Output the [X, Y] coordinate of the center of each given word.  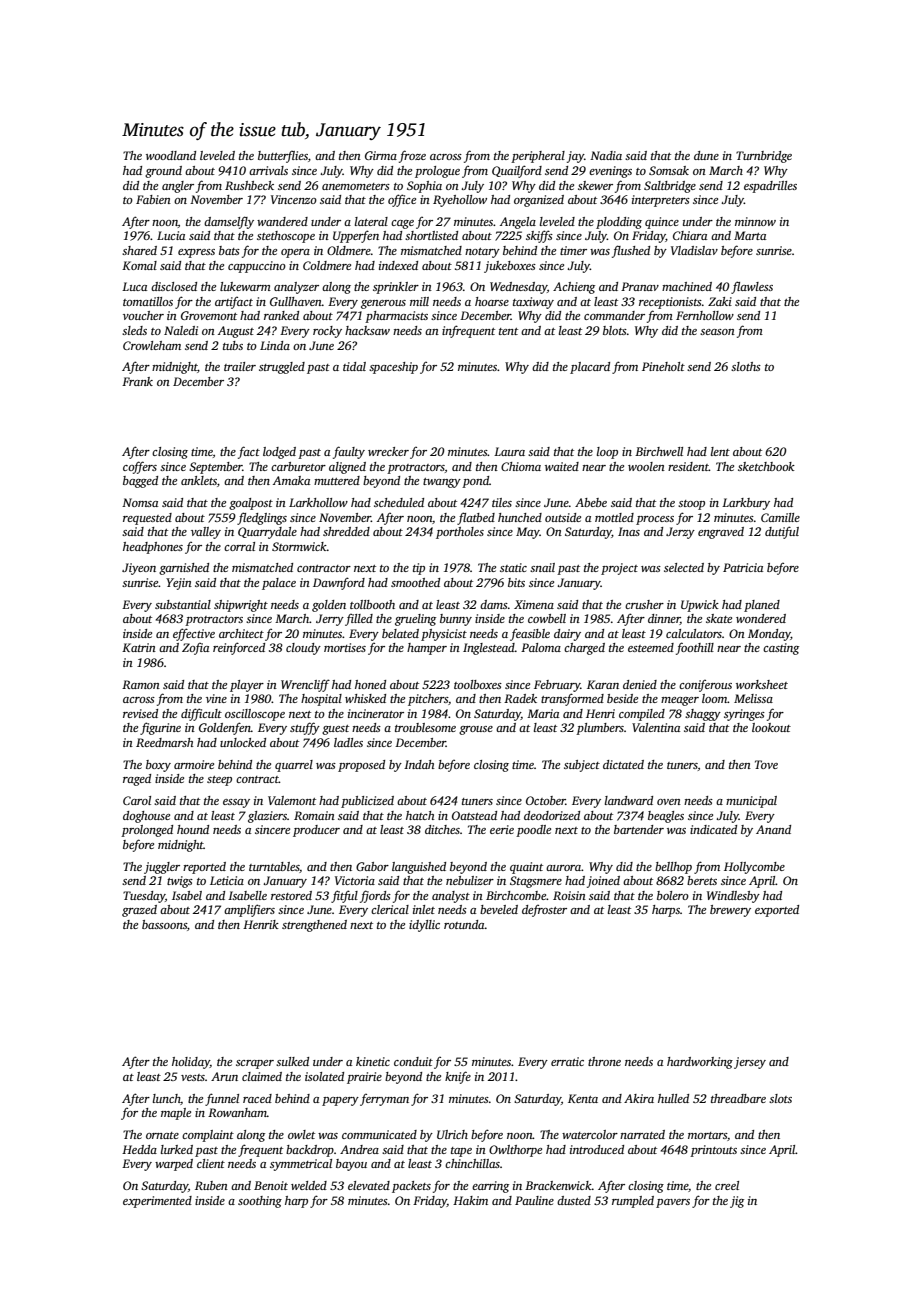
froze [412, 156]
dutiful [782, 532]
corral [239, 546]
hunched [520, 517]
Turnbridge [764, 157]
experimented [157, 1202]
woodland [171, 155]
